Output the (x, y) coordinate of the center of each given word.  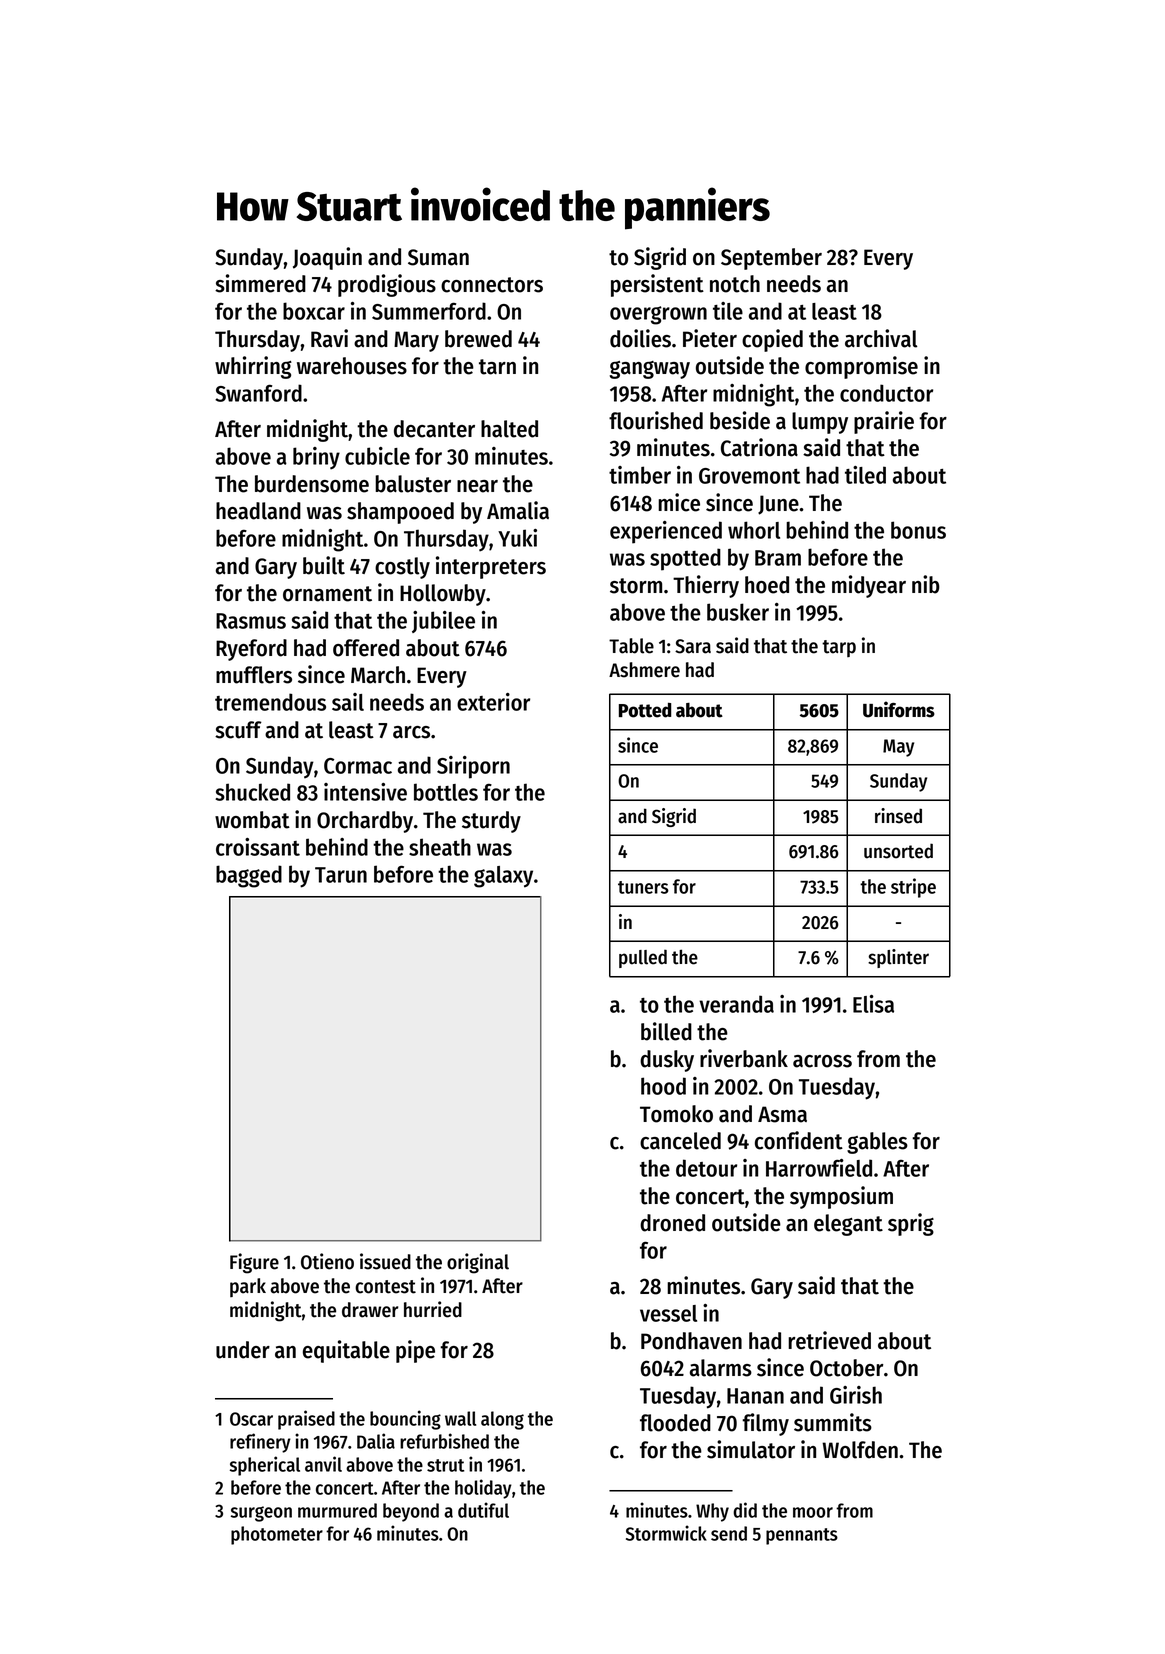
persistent (657, 285)
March (378, 675)
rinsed (898, 816)
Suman (438, 257)
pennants (802, 1536)
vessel (668, 1313)
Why (712, 1512)
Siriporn (473, 767)
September (771, 259)
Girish (856, 1395)
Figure (254, 1263)
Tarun (341, 875)
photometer (277, 1535)
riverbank (744, 1058)
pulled (643, 958)
